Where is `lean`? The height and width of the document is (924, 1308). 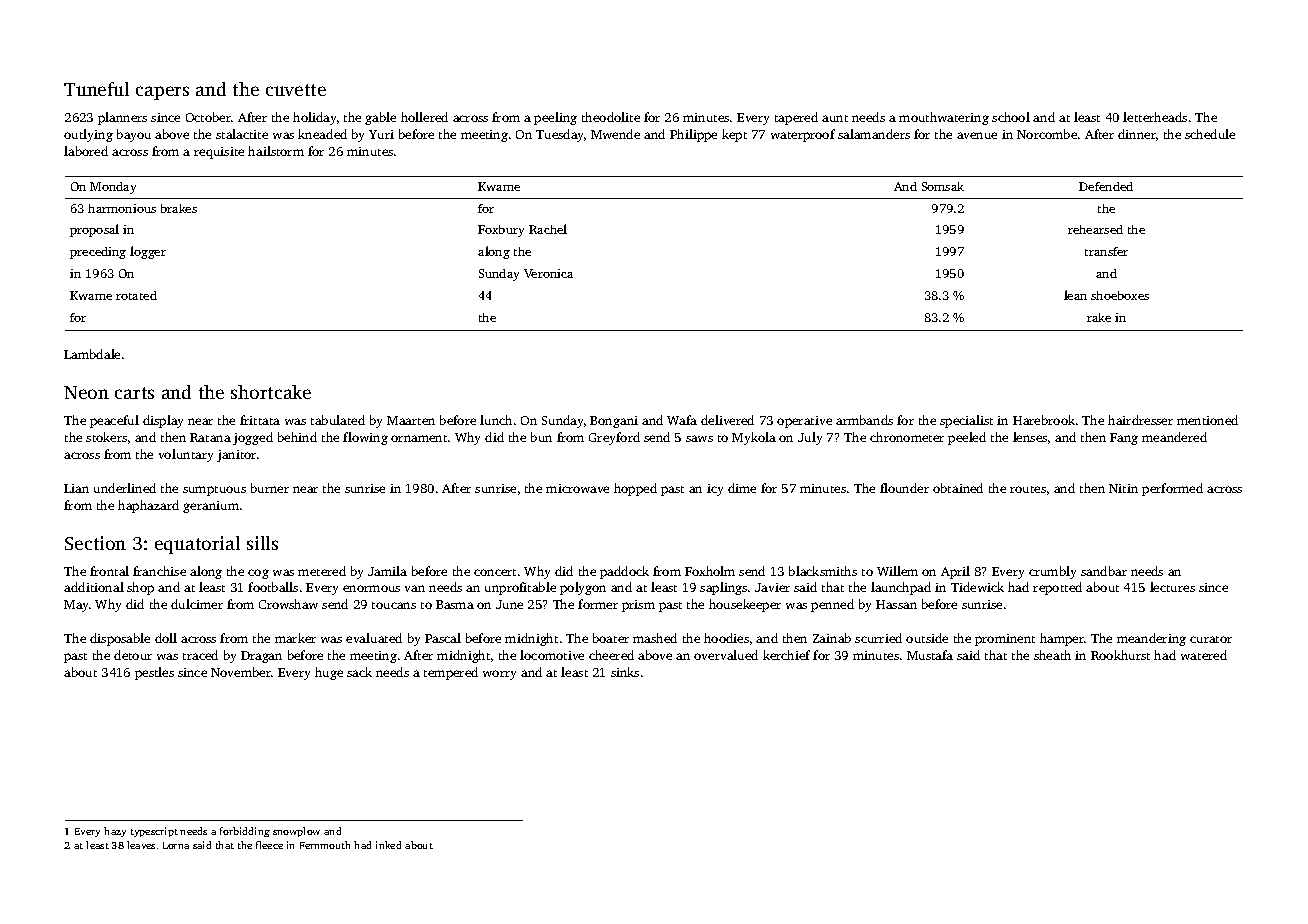 lean is located at coordinates (1075, 295).
